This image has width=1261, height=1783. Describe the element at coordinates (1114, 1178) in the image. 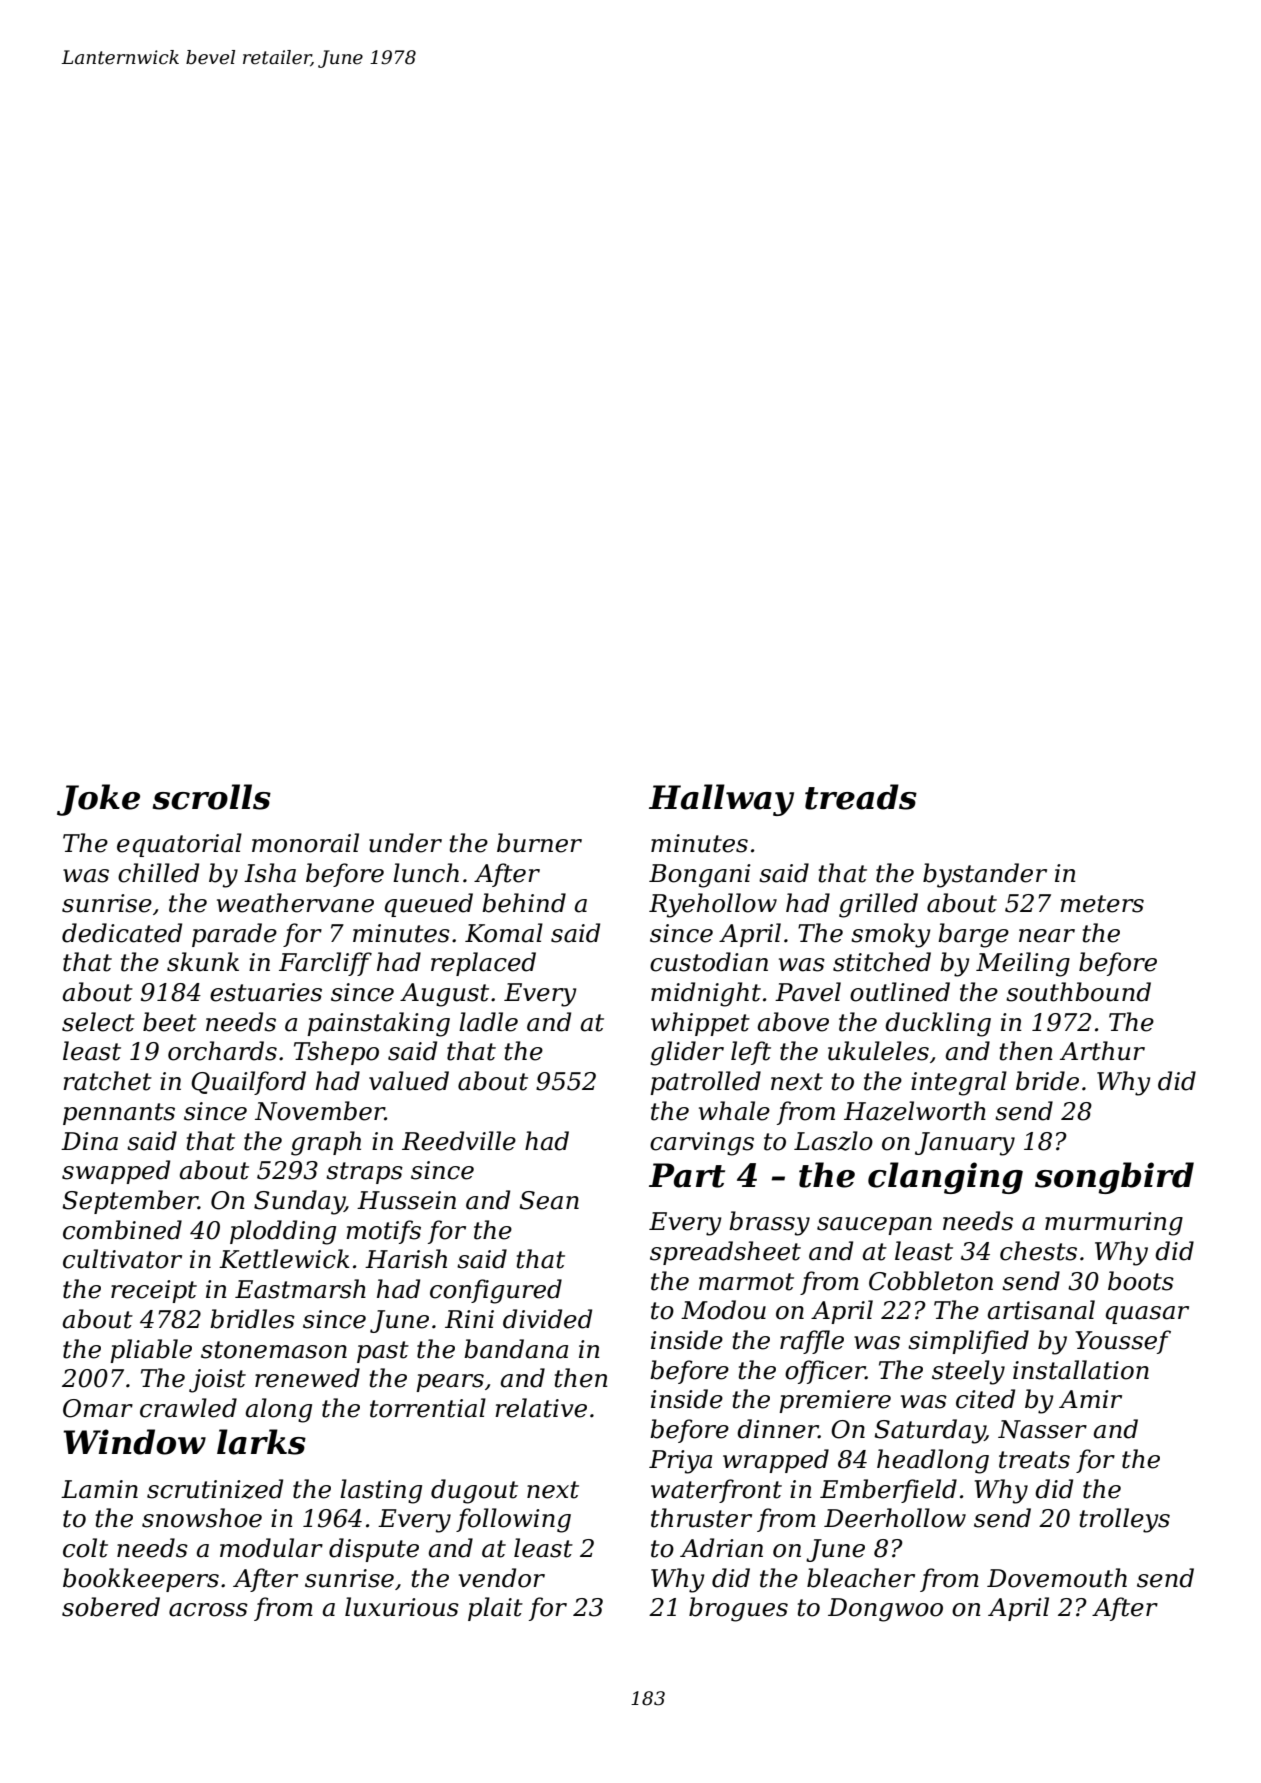

I see `songbird` at that location.
